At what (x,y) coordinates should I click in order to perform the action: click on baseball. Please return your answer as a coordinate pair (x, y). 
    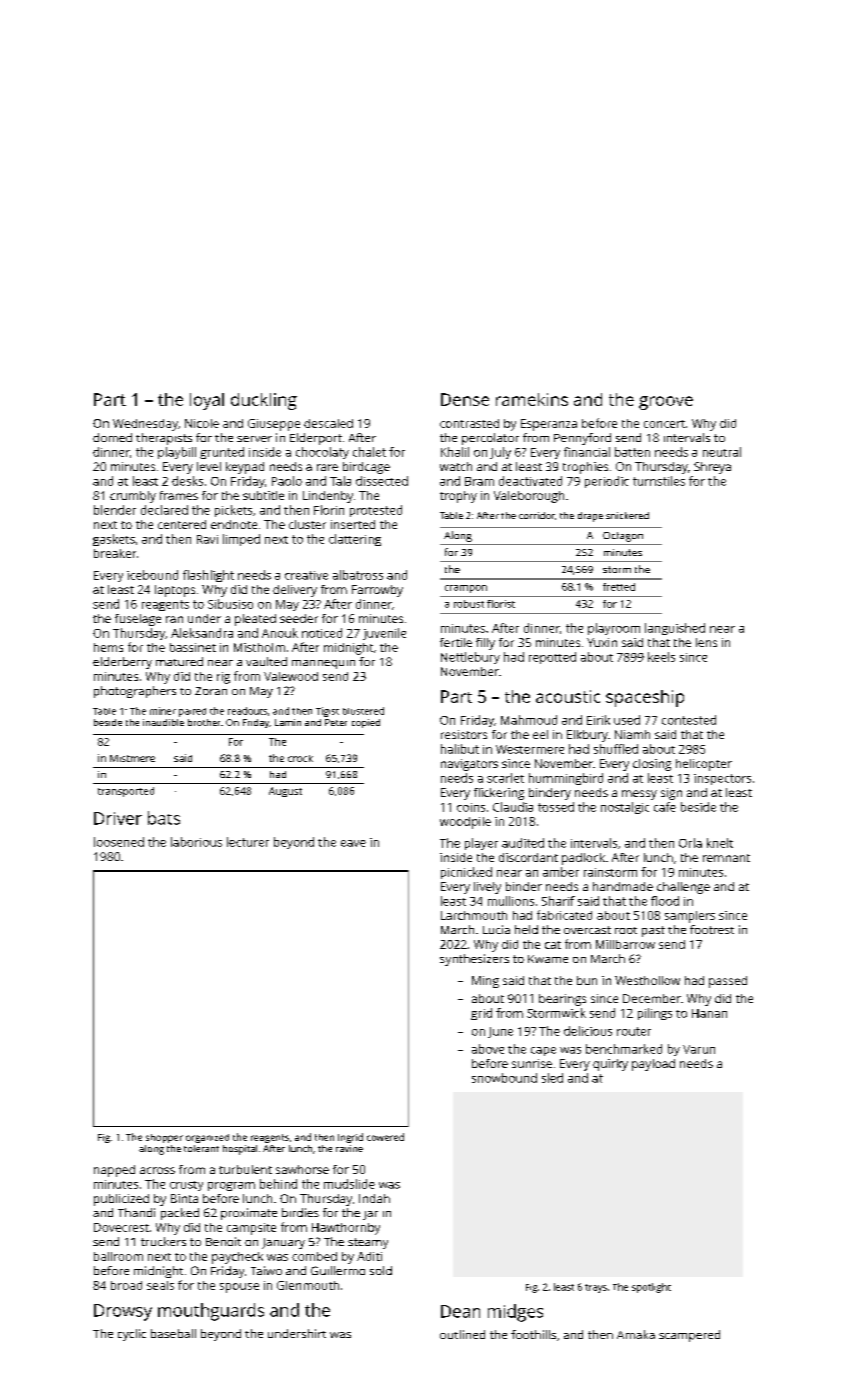
    Looking at the image, I should click on (173, 1333).
